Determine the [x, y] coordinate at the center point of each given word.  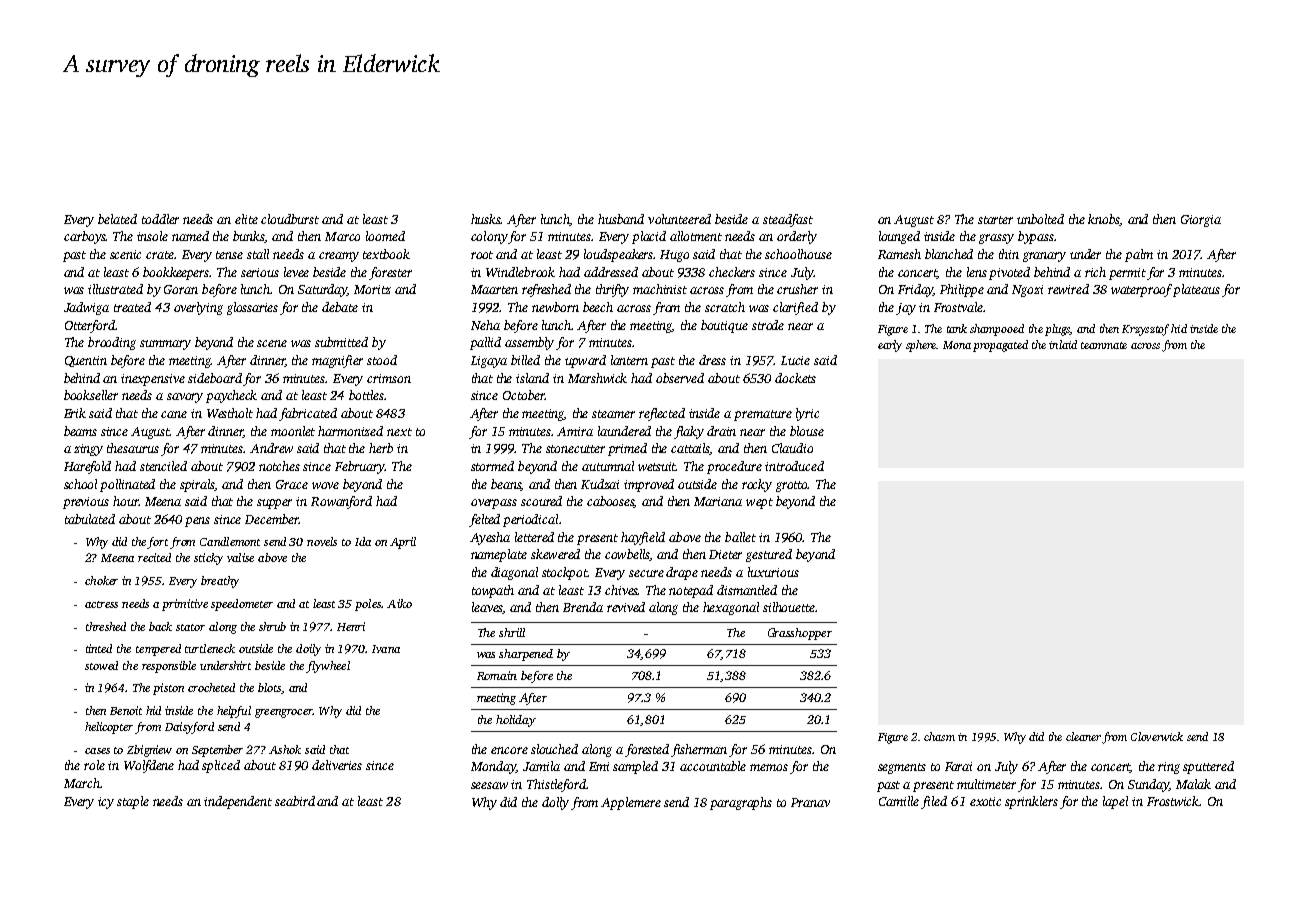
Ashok [285, 749]
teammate [1104, 345]
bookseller [91, 395]
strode [768, 325]
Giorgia [1201, 221]
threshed [106, 626]
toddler [160, 219]
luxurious [773, 572]
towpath [493, 591]
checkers [732, 272]
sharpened [526, 655]
